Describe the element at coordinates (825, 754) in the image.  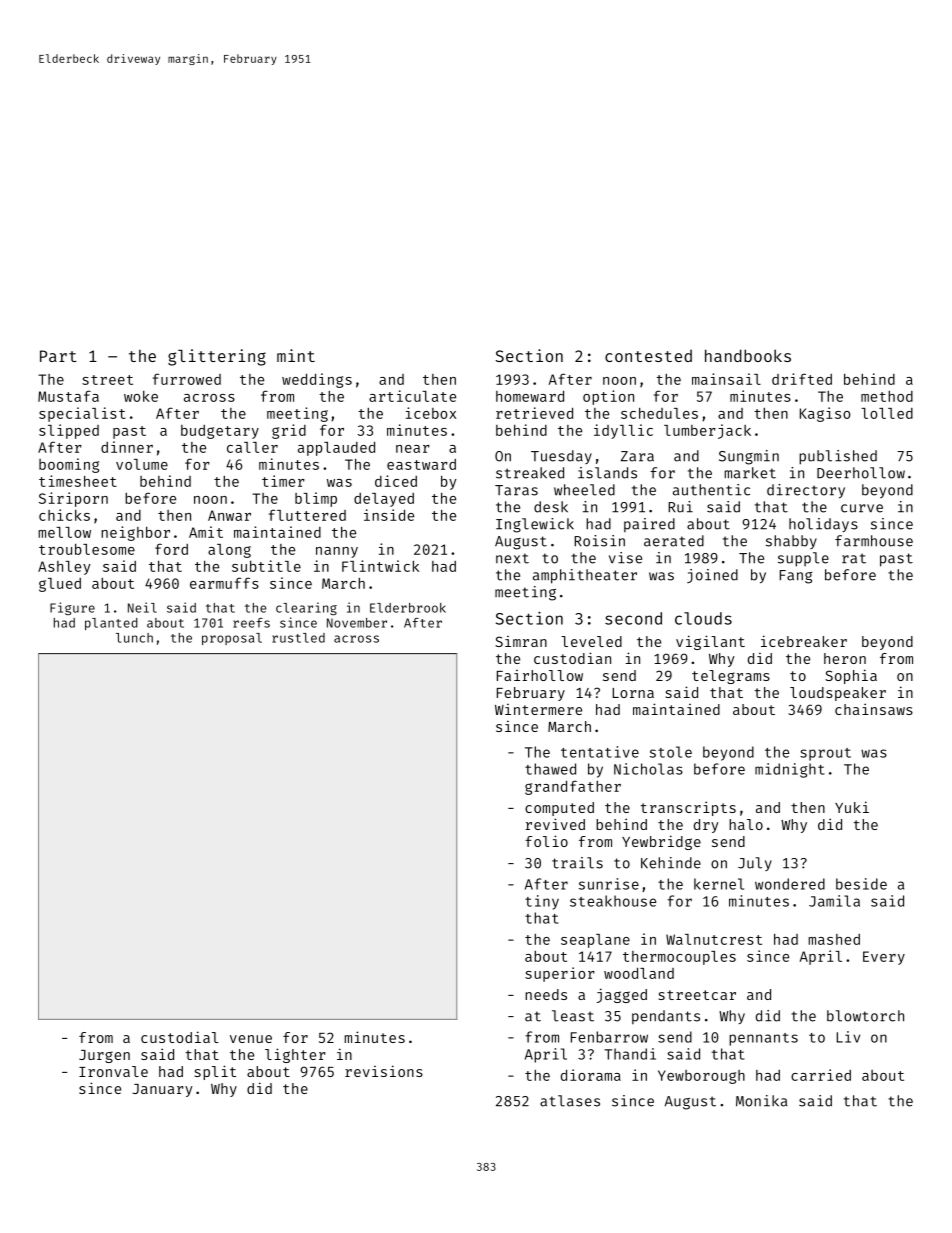
I see `sprout` at that location.
